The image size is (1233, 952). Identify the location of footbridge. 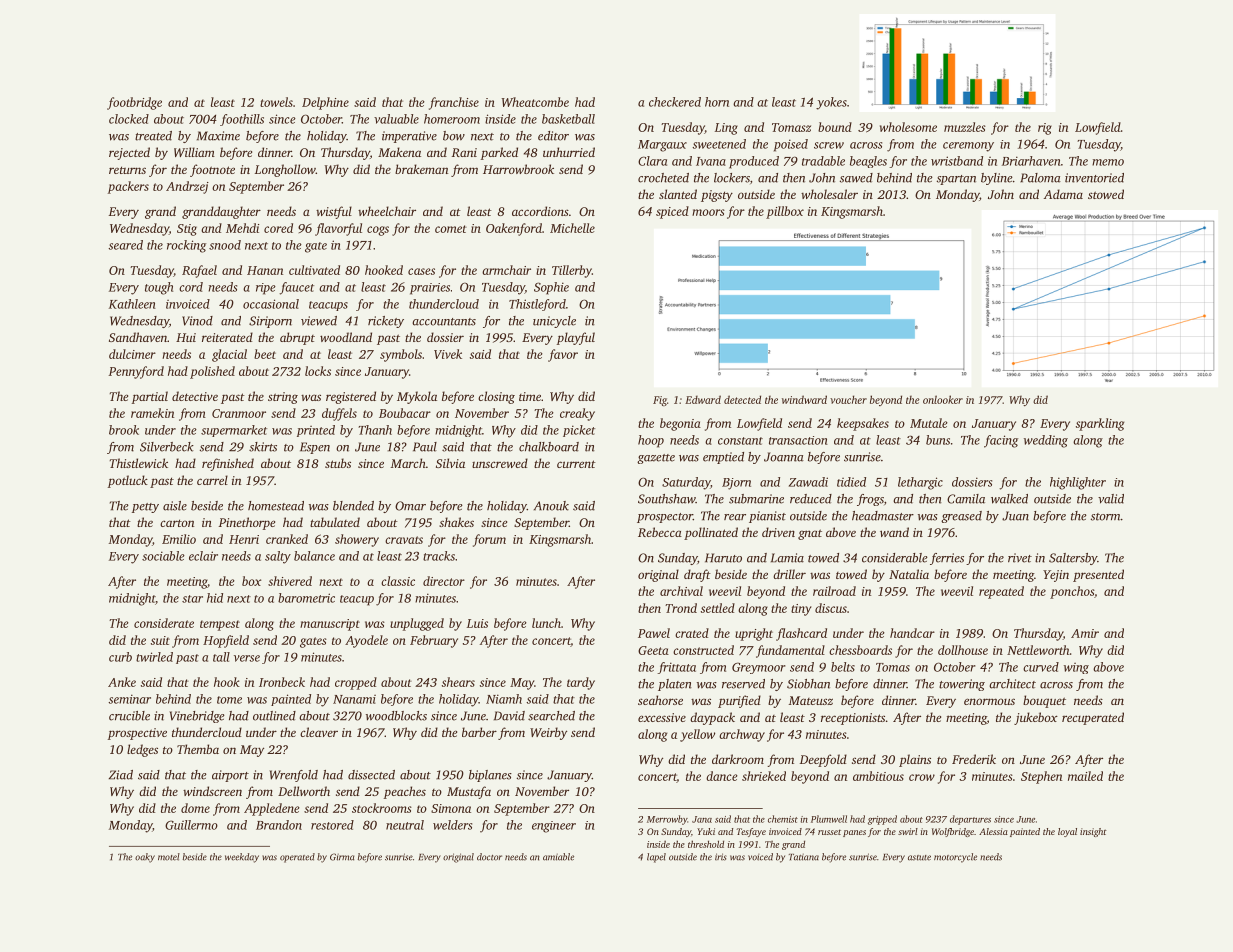
(134, 103).
